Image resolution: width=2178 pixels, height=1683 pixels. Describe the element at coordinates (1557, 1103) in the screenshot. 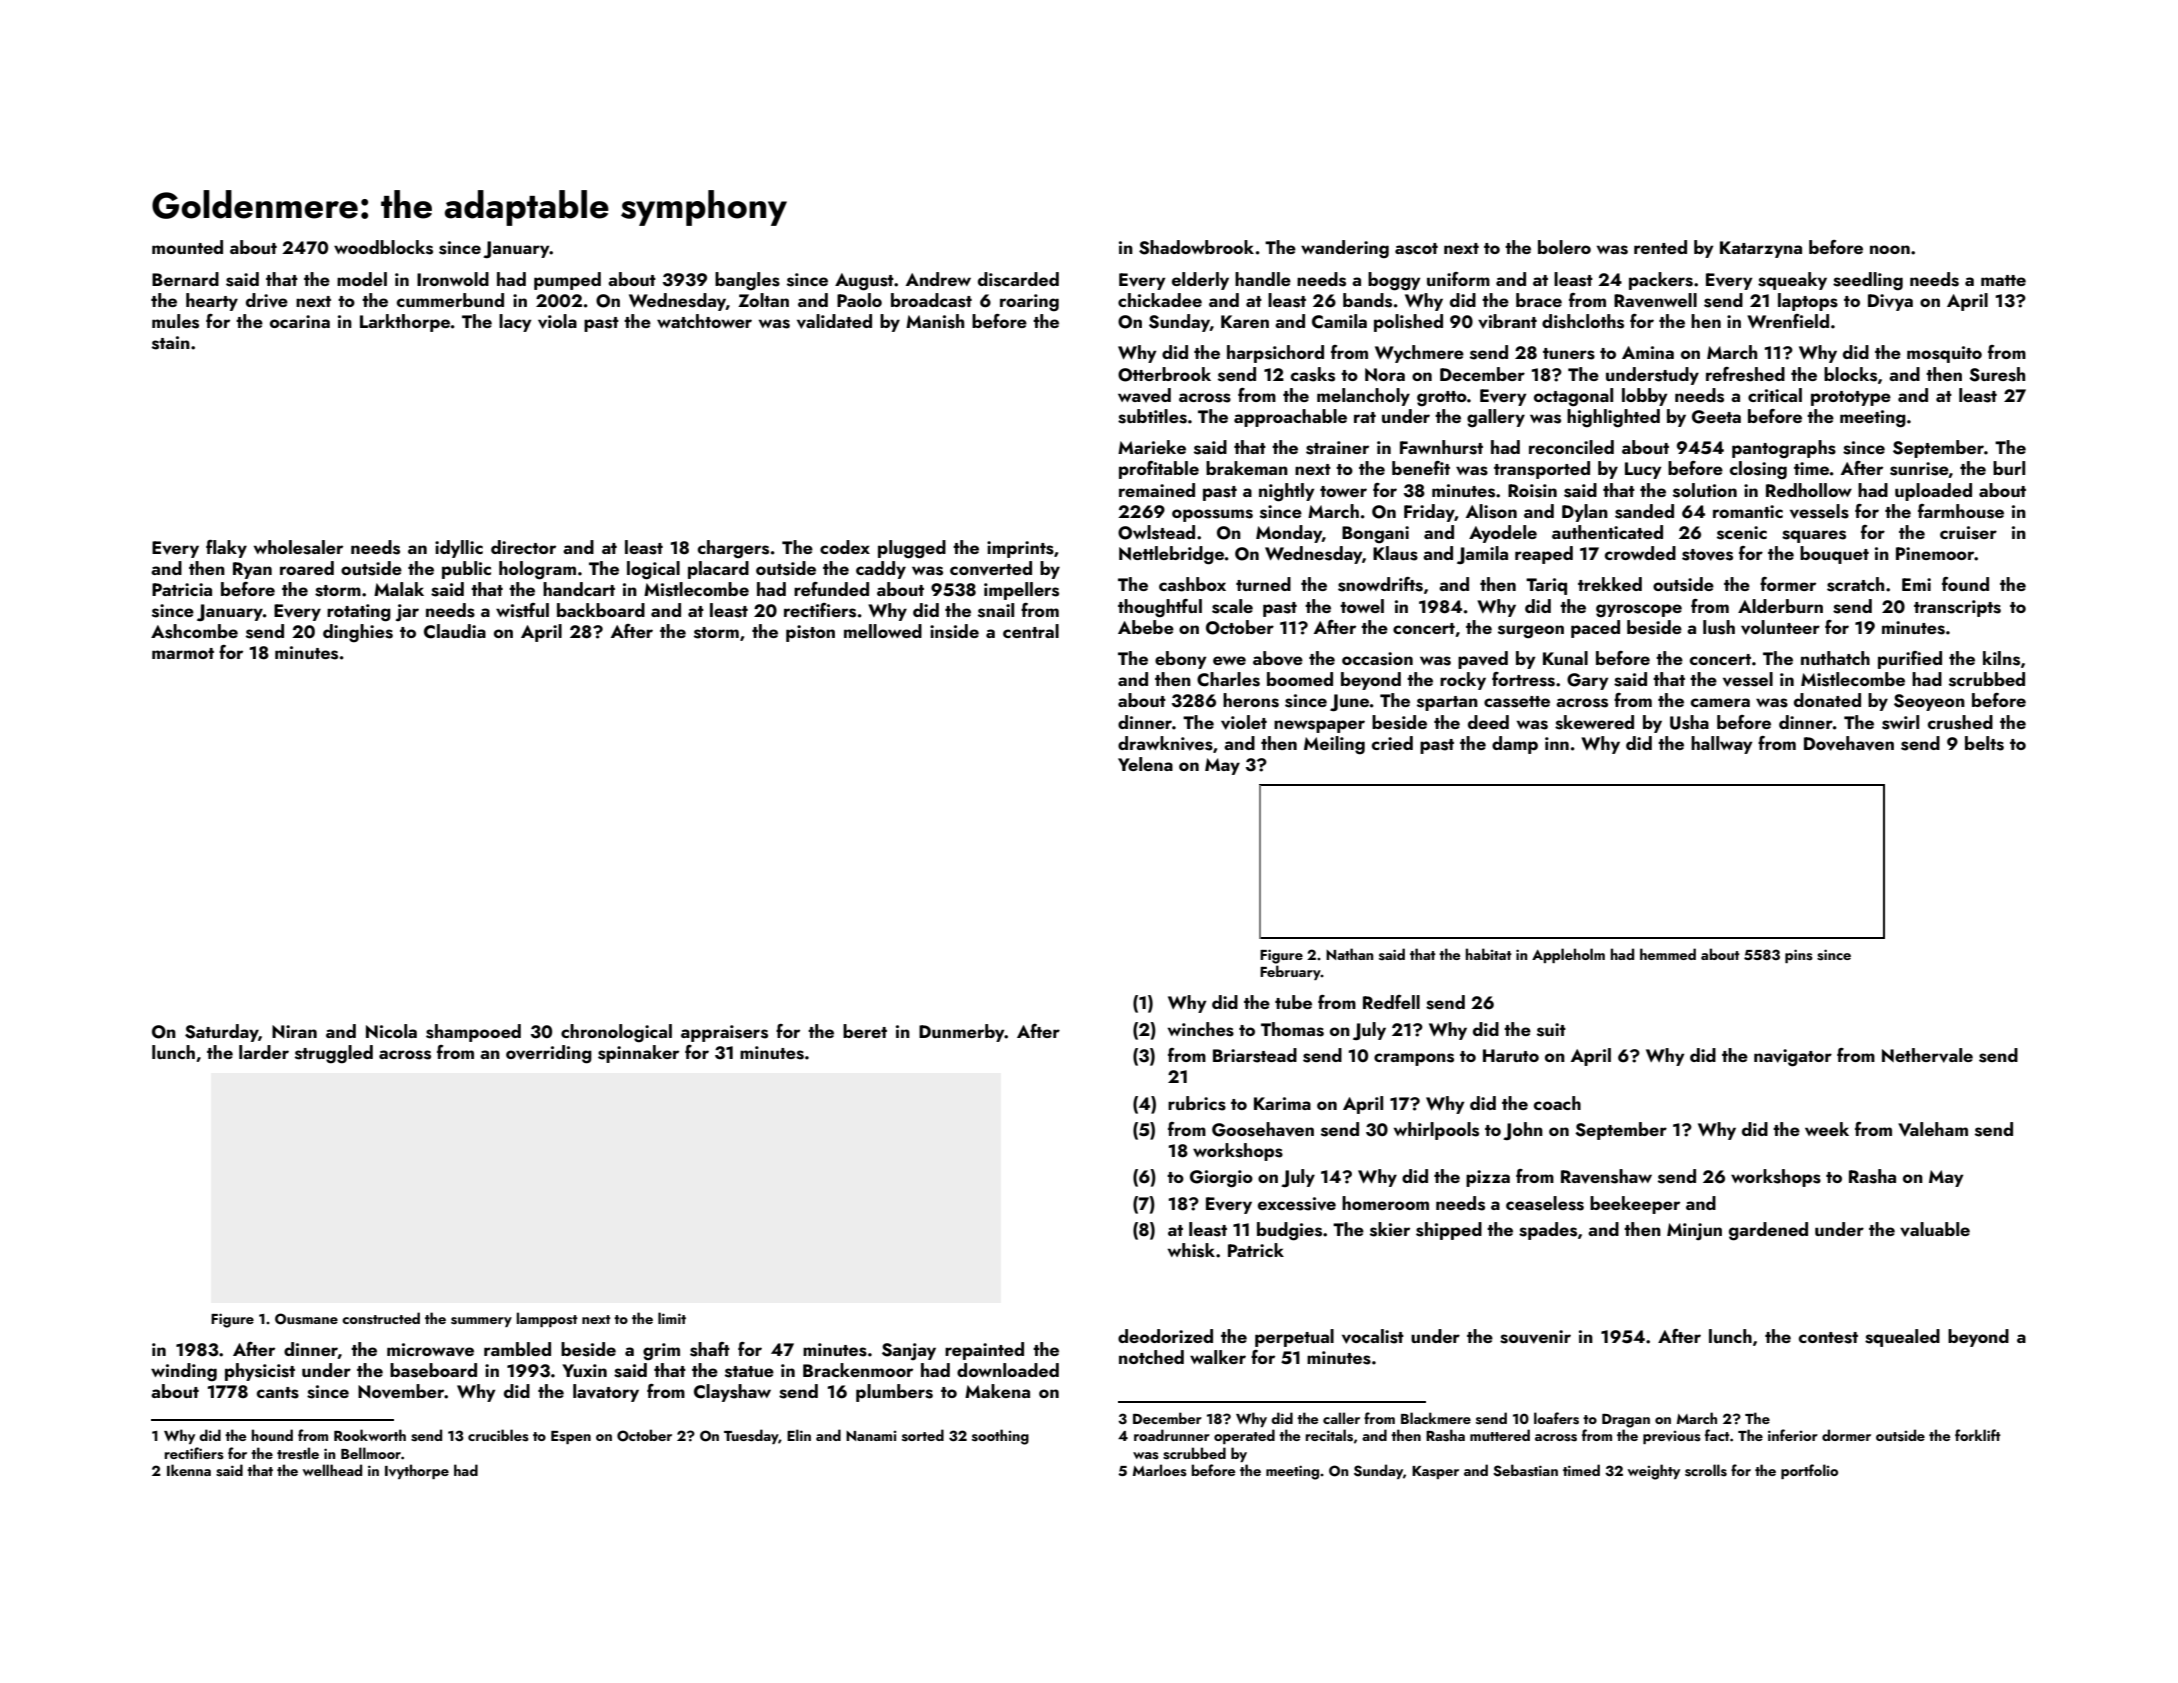

I see `coach` at that location.
